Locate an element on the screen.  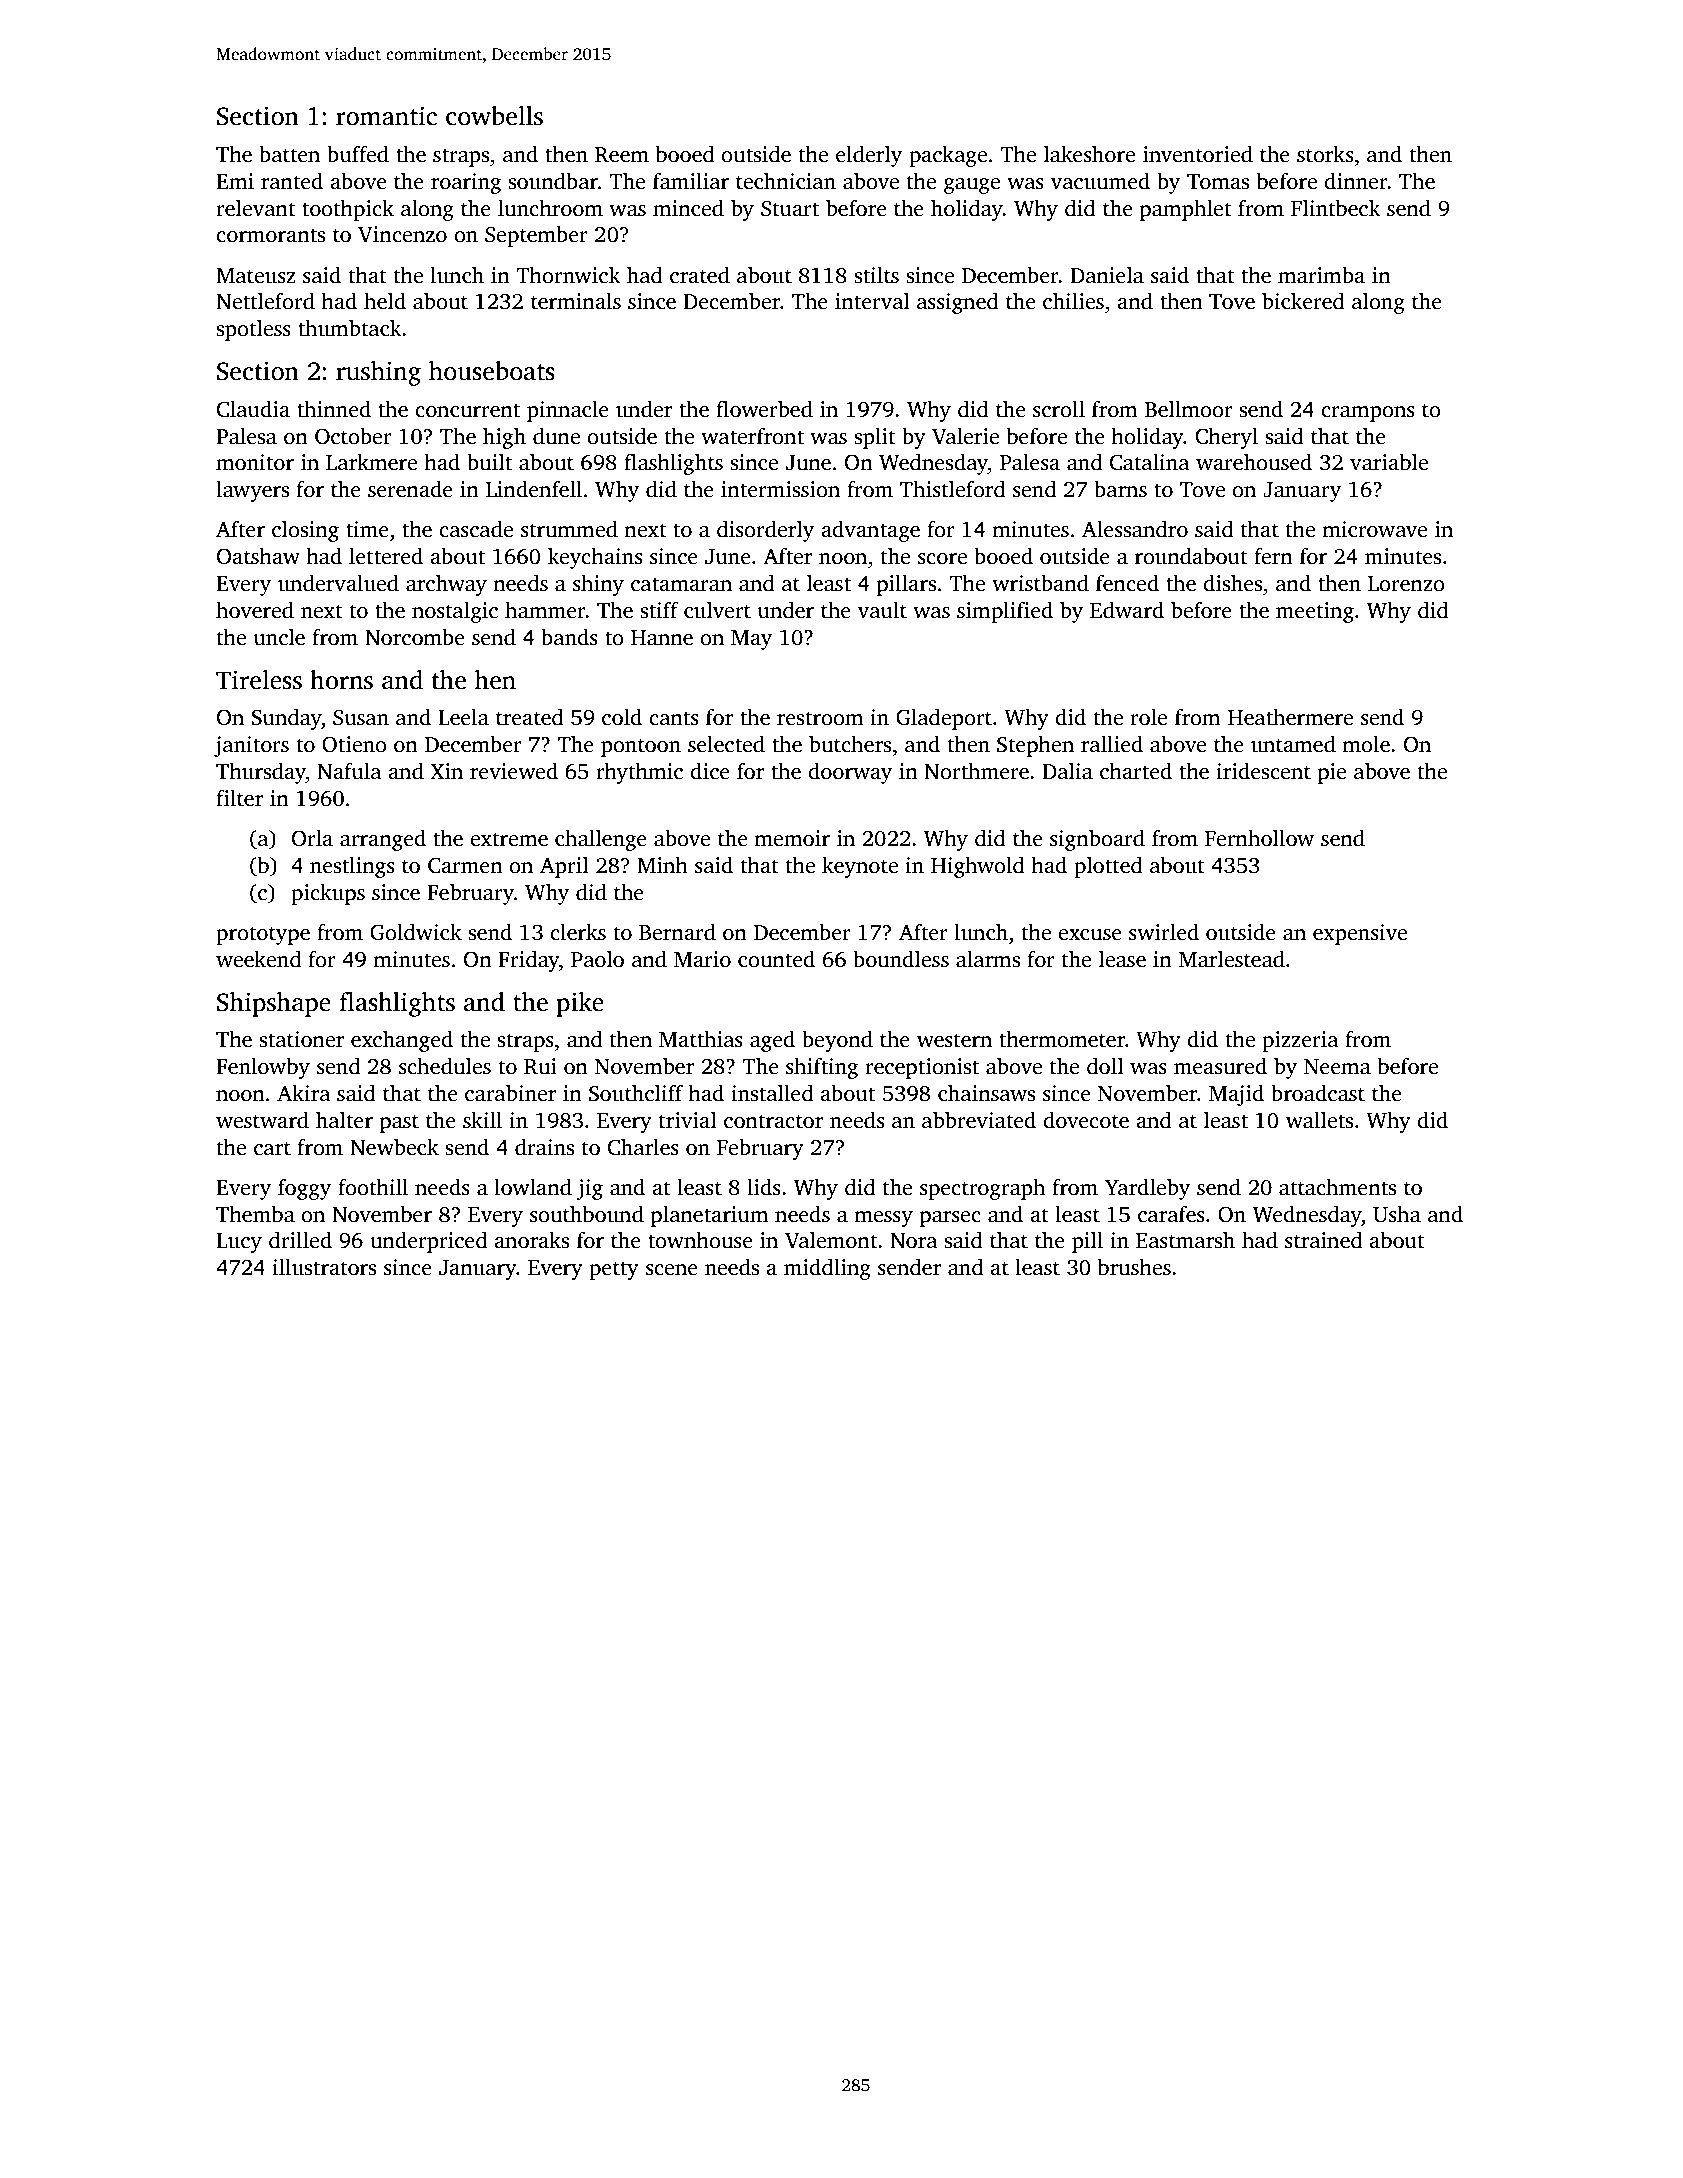
terminals is located at coordinates (576, 301).
